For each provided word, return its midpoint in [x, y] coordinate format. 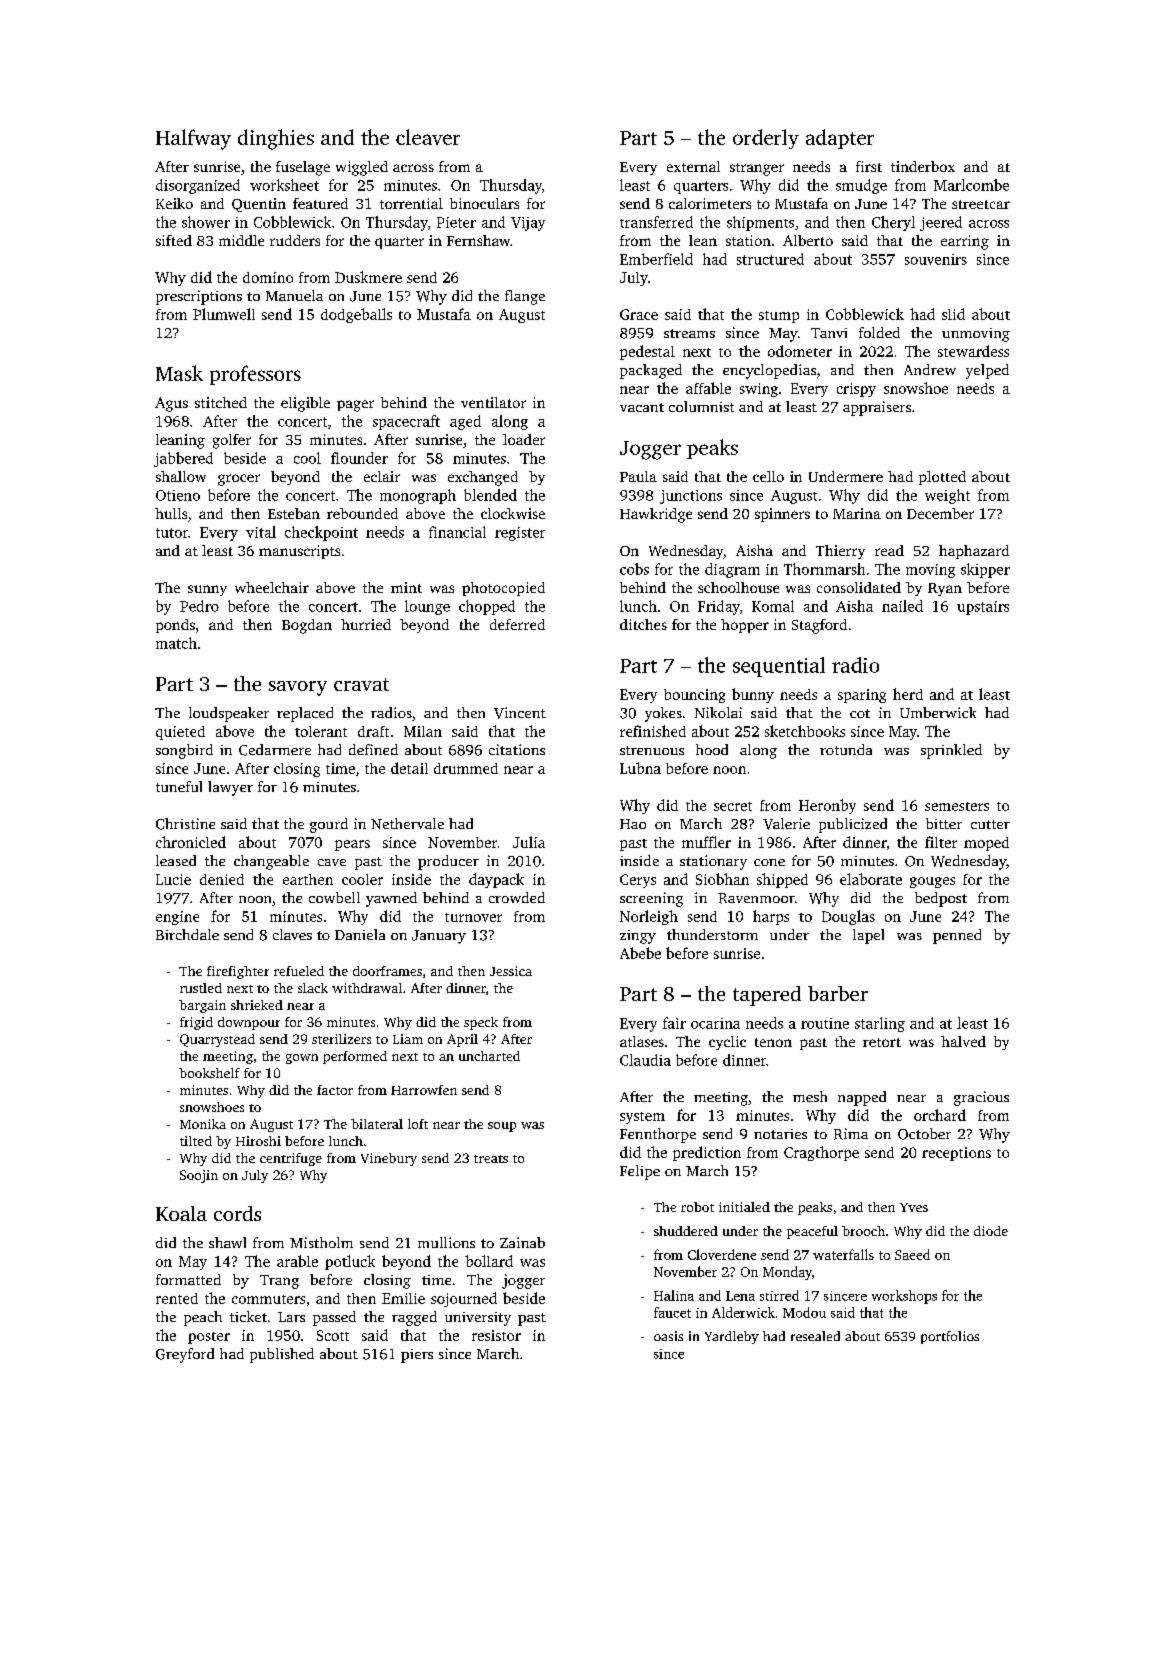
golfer [232, 441]
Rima [851, 1134]
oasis [668, 1336]
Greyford [185, 1355]
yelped [987, 371]
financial [457, 532]
